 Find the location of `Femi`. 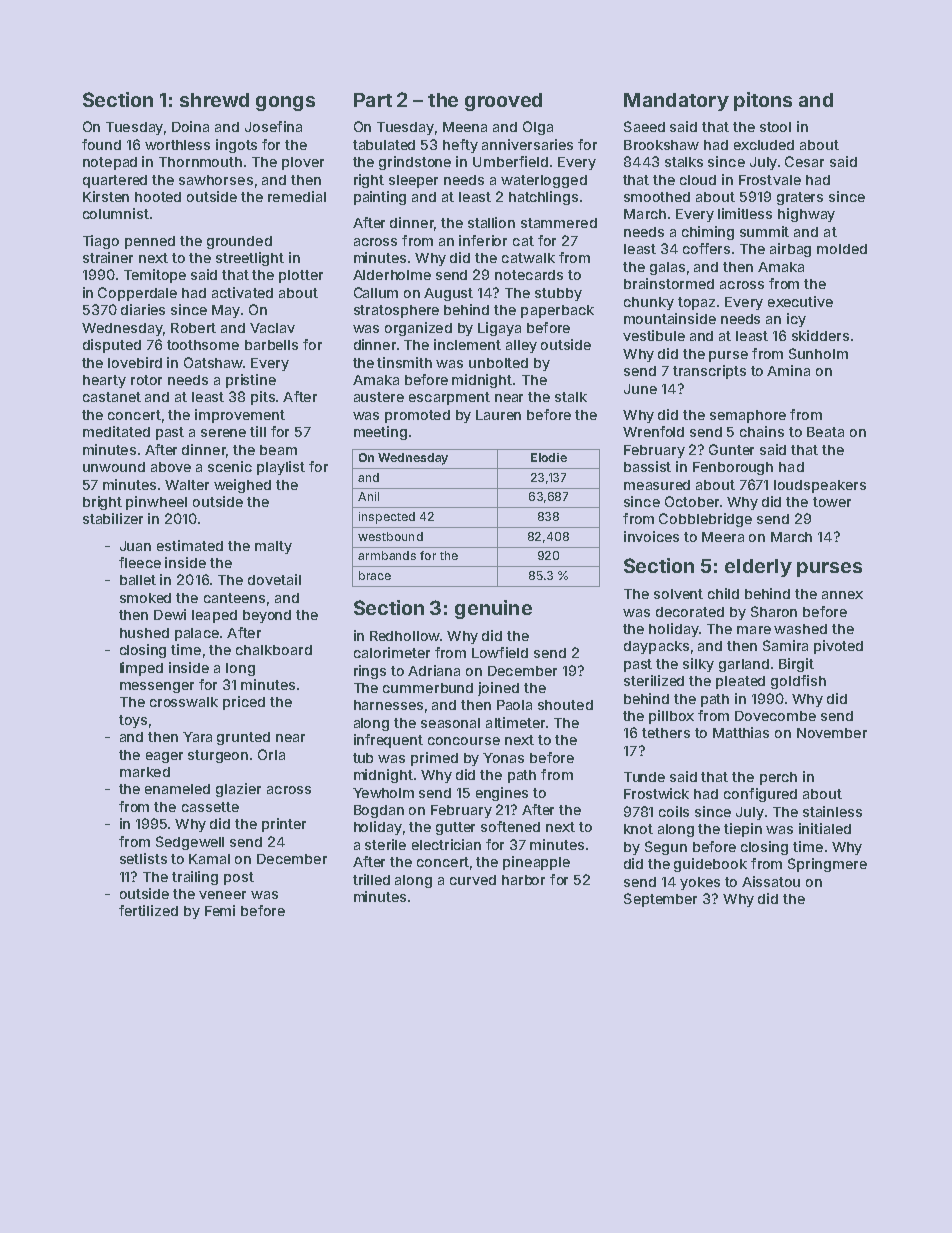

Femi is located at coordinates (220, 910).
